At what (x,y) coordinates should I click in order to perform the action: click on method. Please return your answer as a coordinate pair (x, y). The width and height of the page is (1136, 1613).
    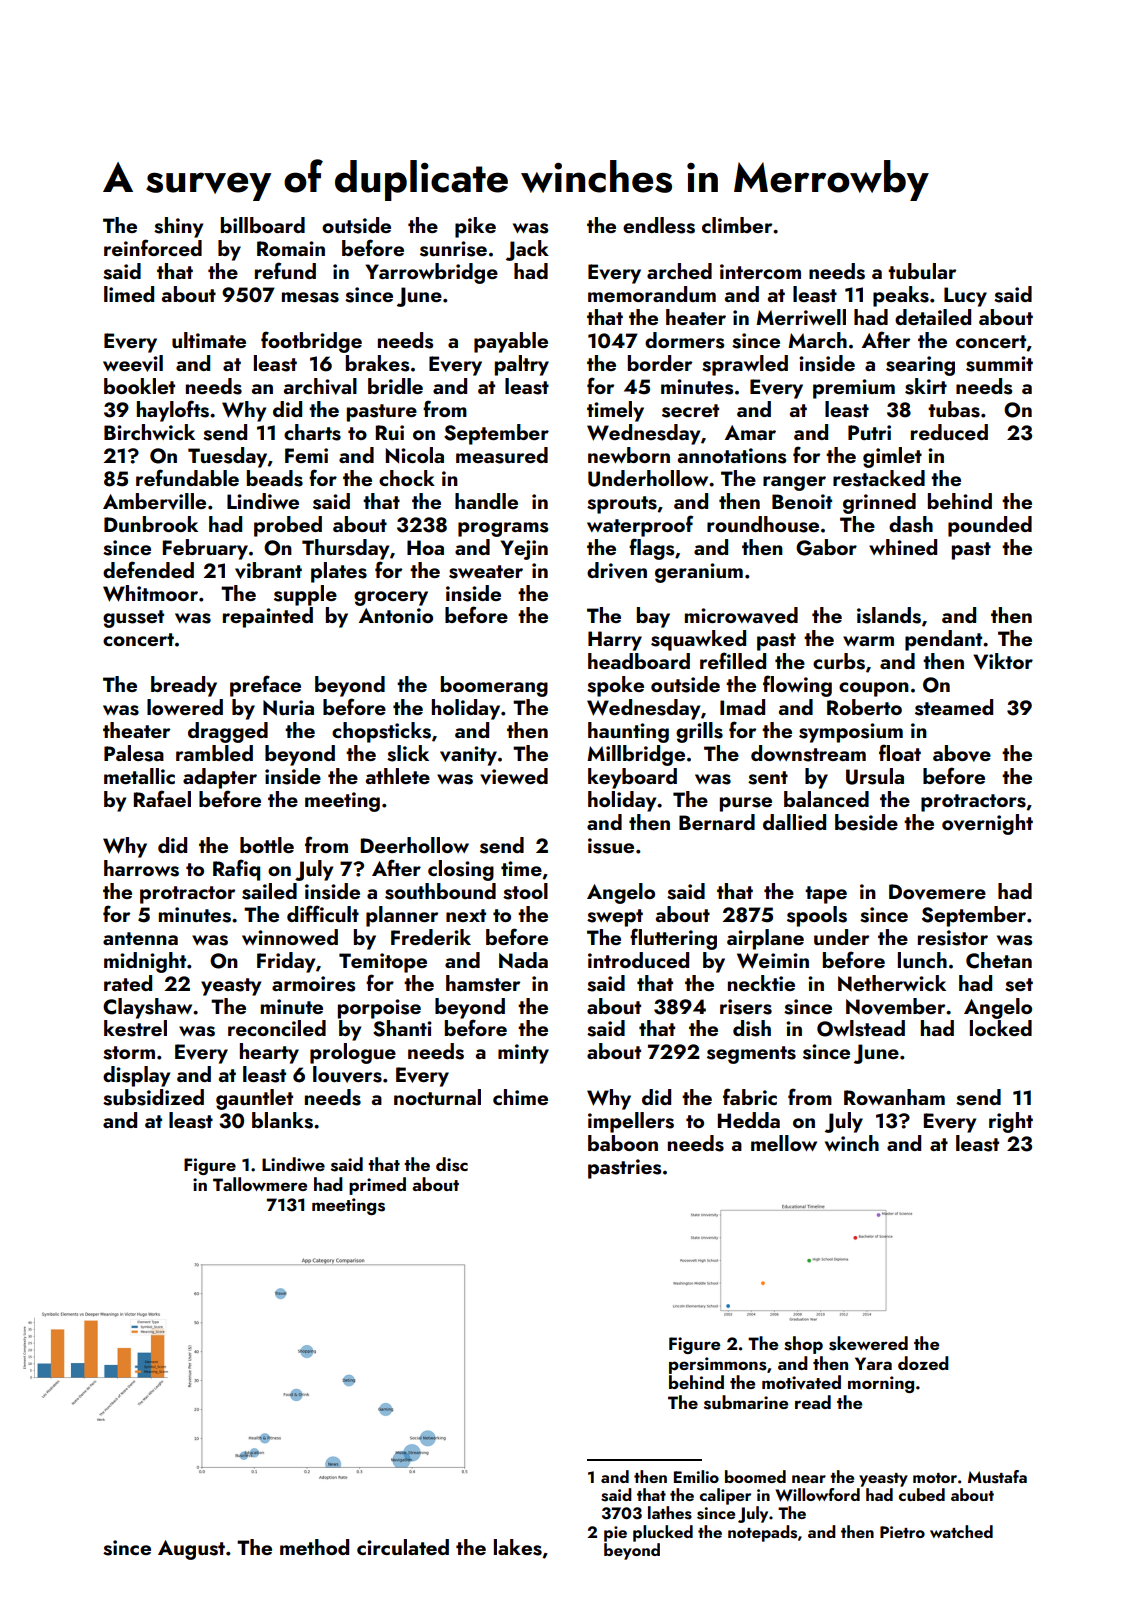
    Looking at the image, I should click on (314, 1547).
